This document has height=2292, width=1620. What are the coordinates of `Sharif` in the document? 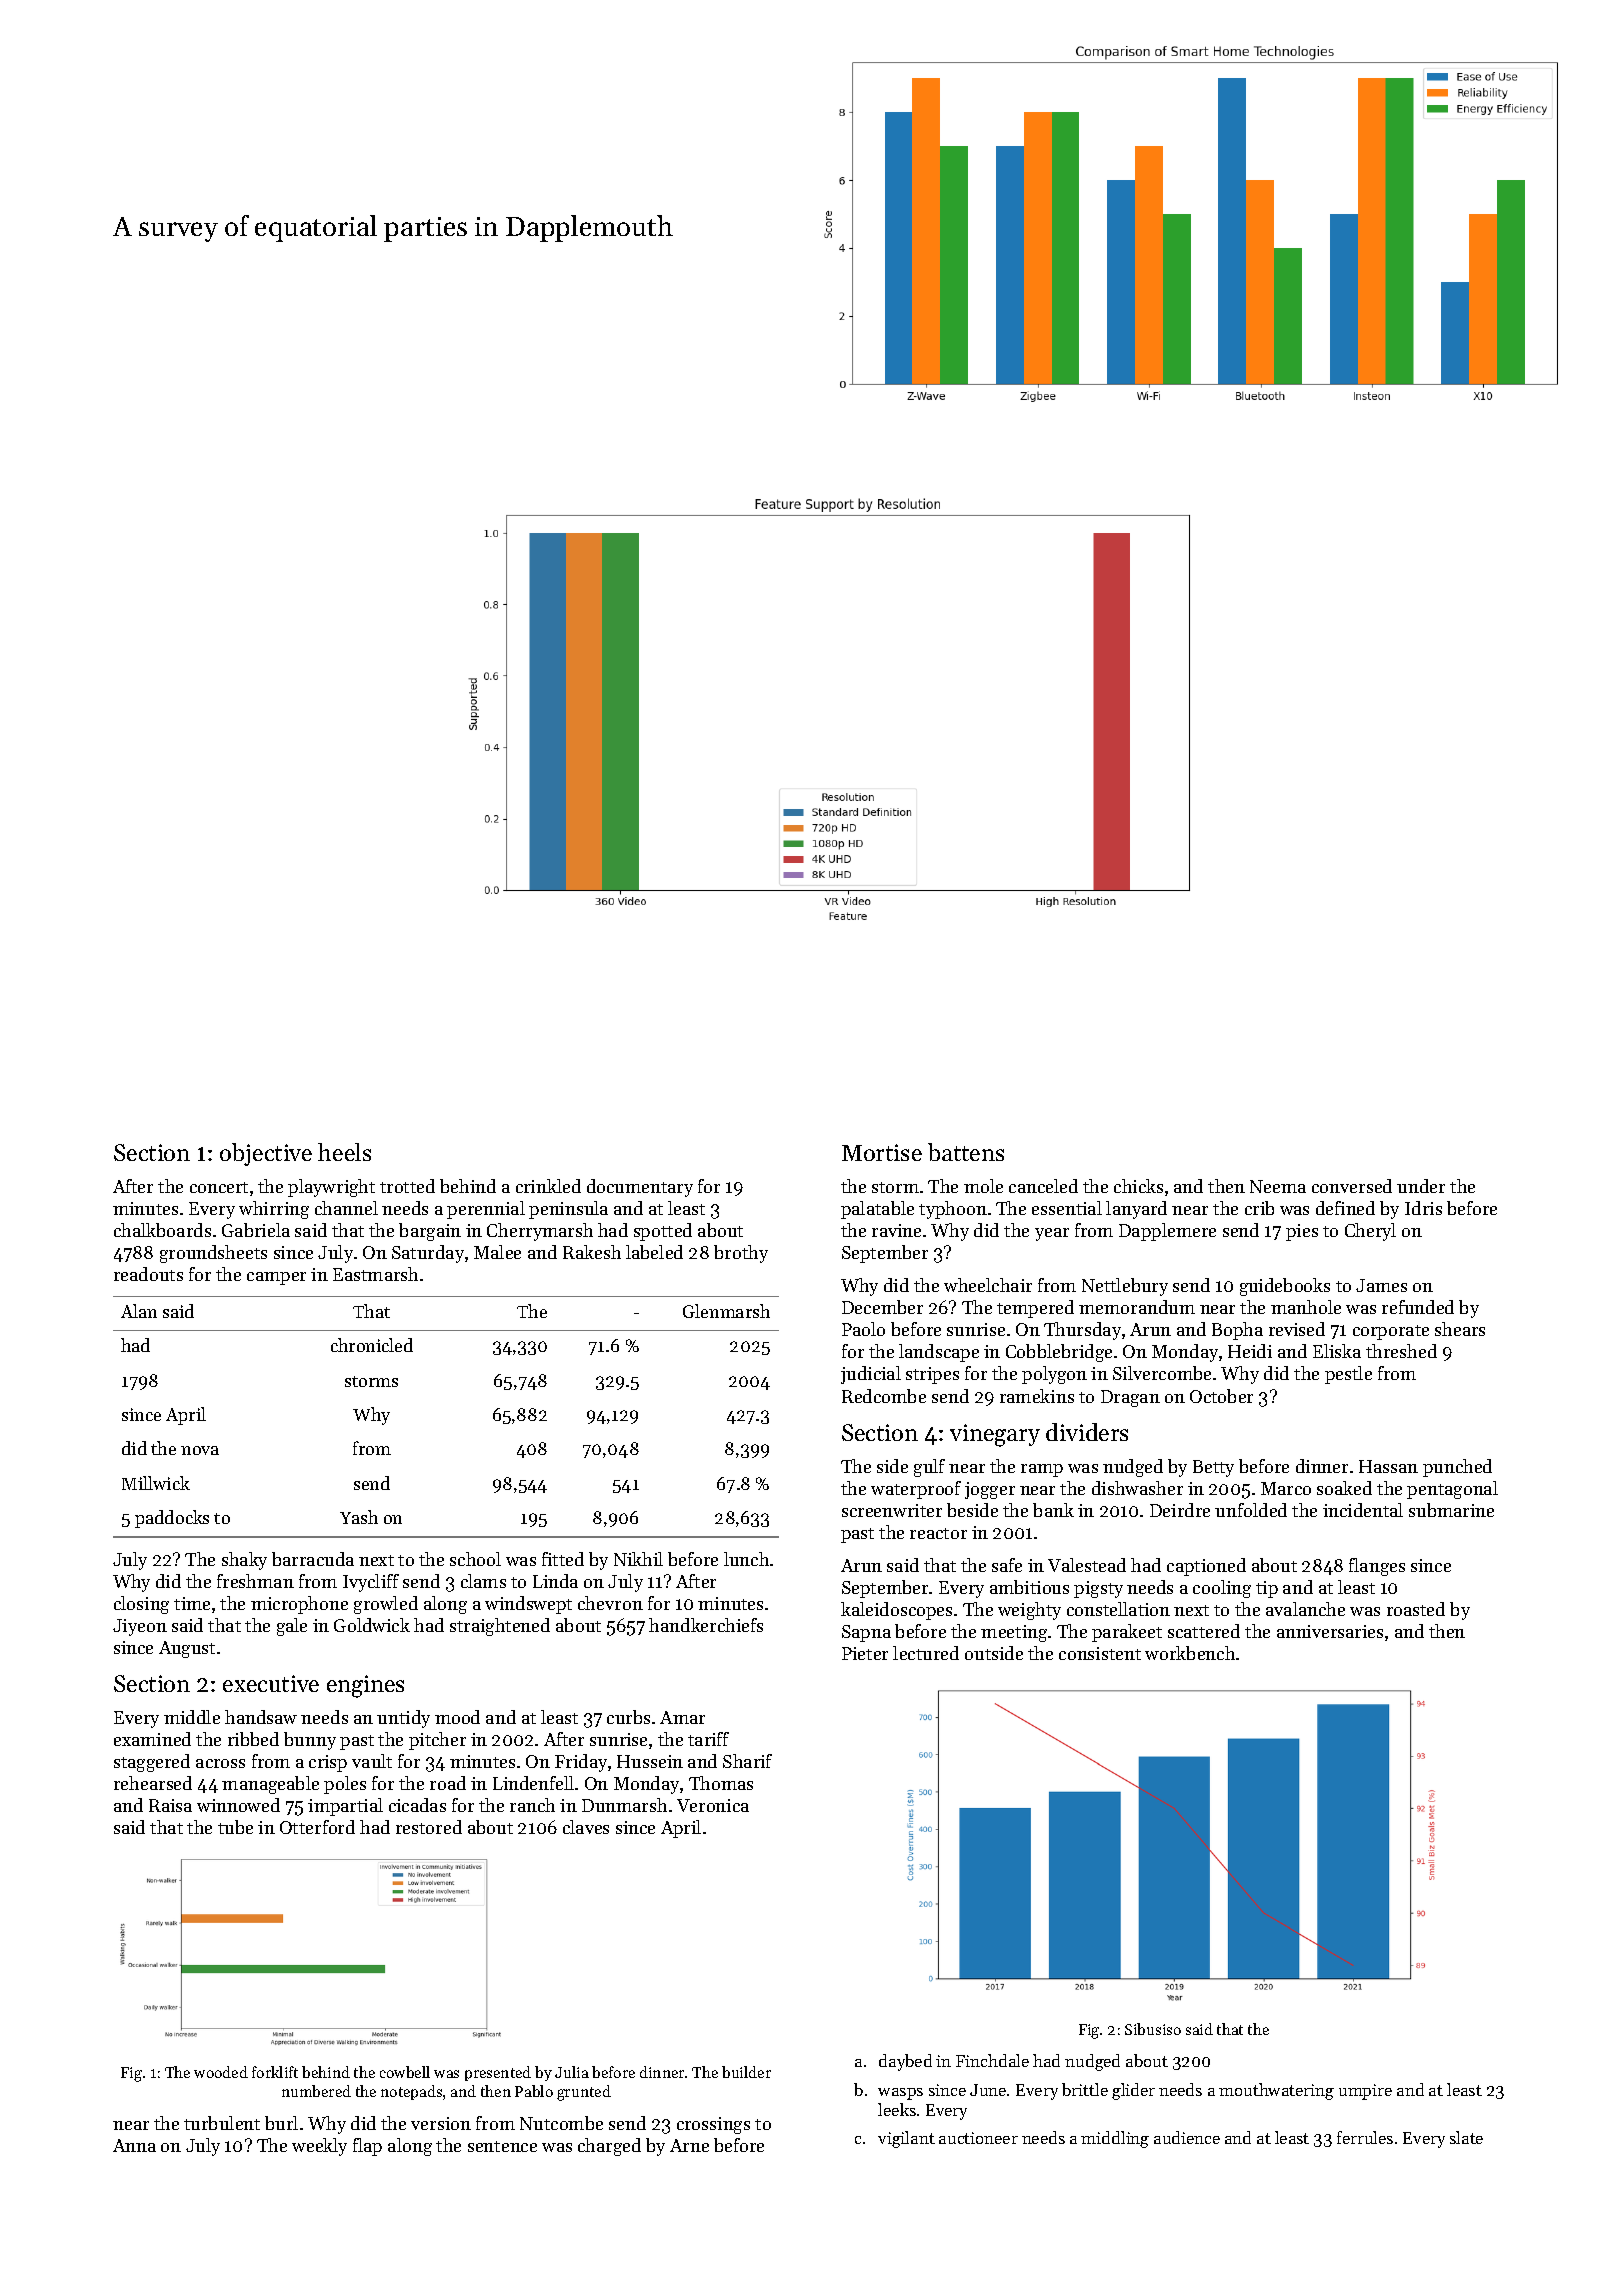 It's located at (747, 1761).
